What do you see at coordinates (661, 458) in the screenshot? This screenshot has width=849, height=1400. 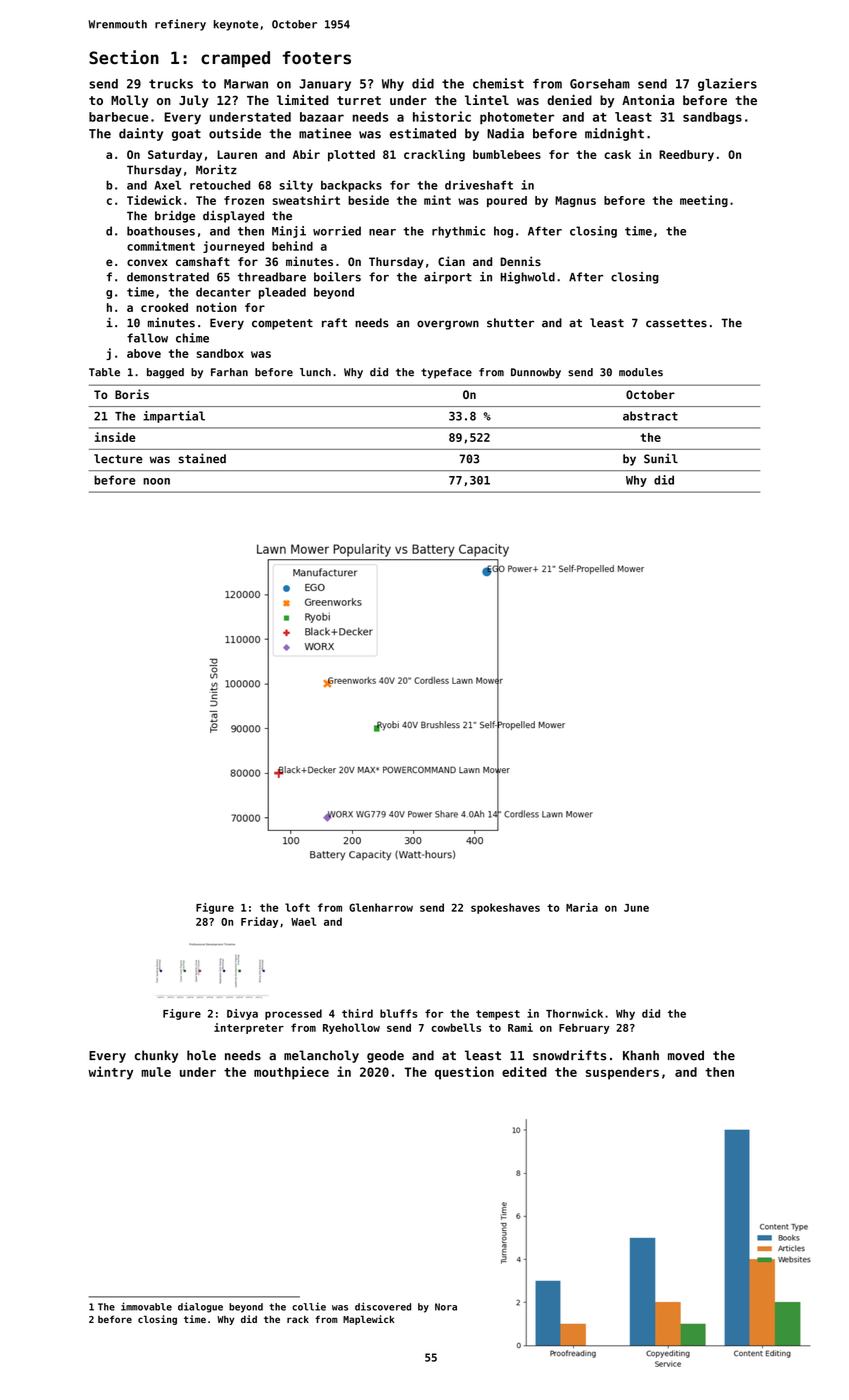 I see `Sunil` at bounding box center [661, 458].
